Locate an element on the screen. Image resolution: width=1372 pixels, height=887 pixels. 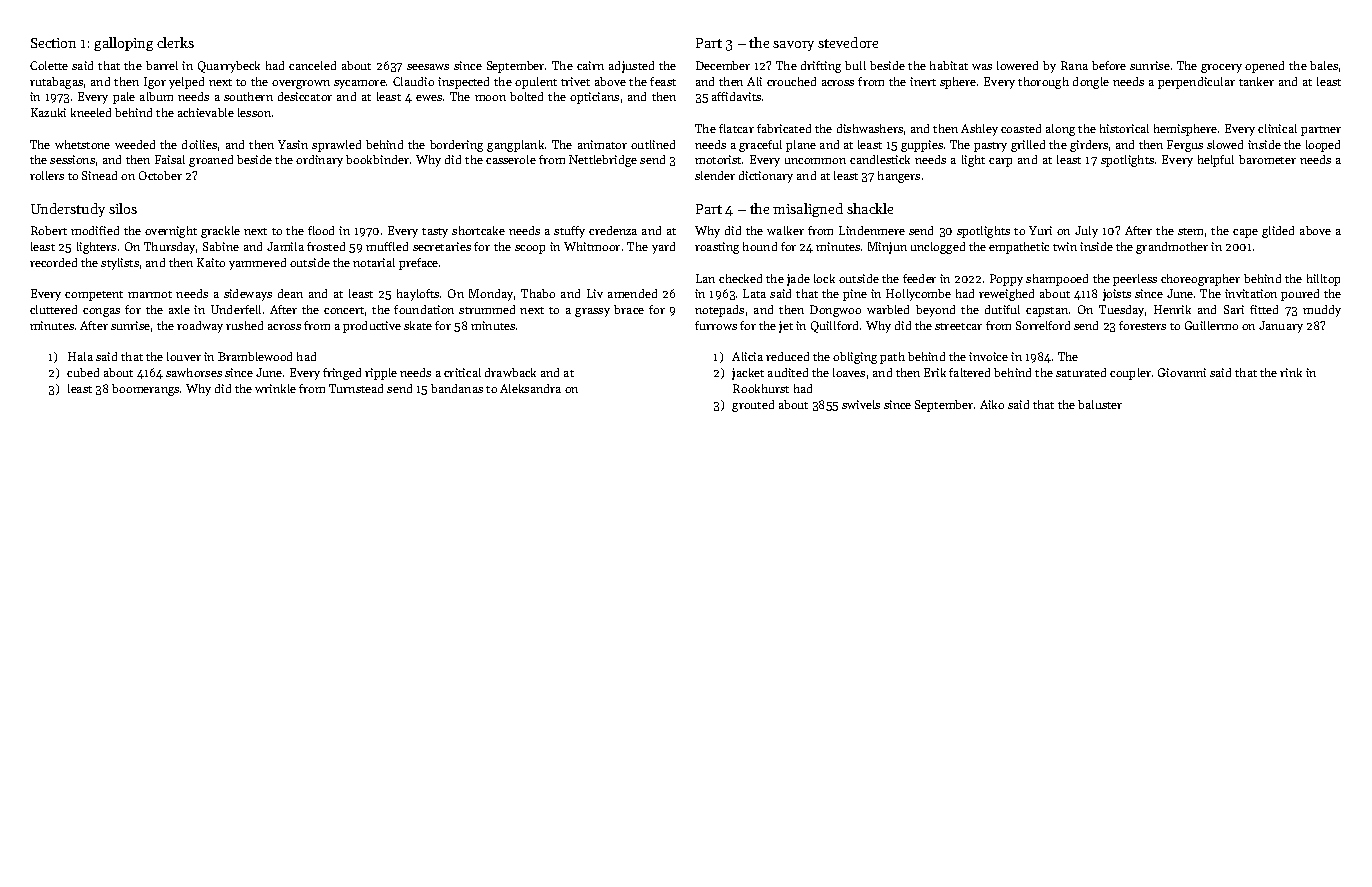
boomerangs is located at coordinates (145, 390).
